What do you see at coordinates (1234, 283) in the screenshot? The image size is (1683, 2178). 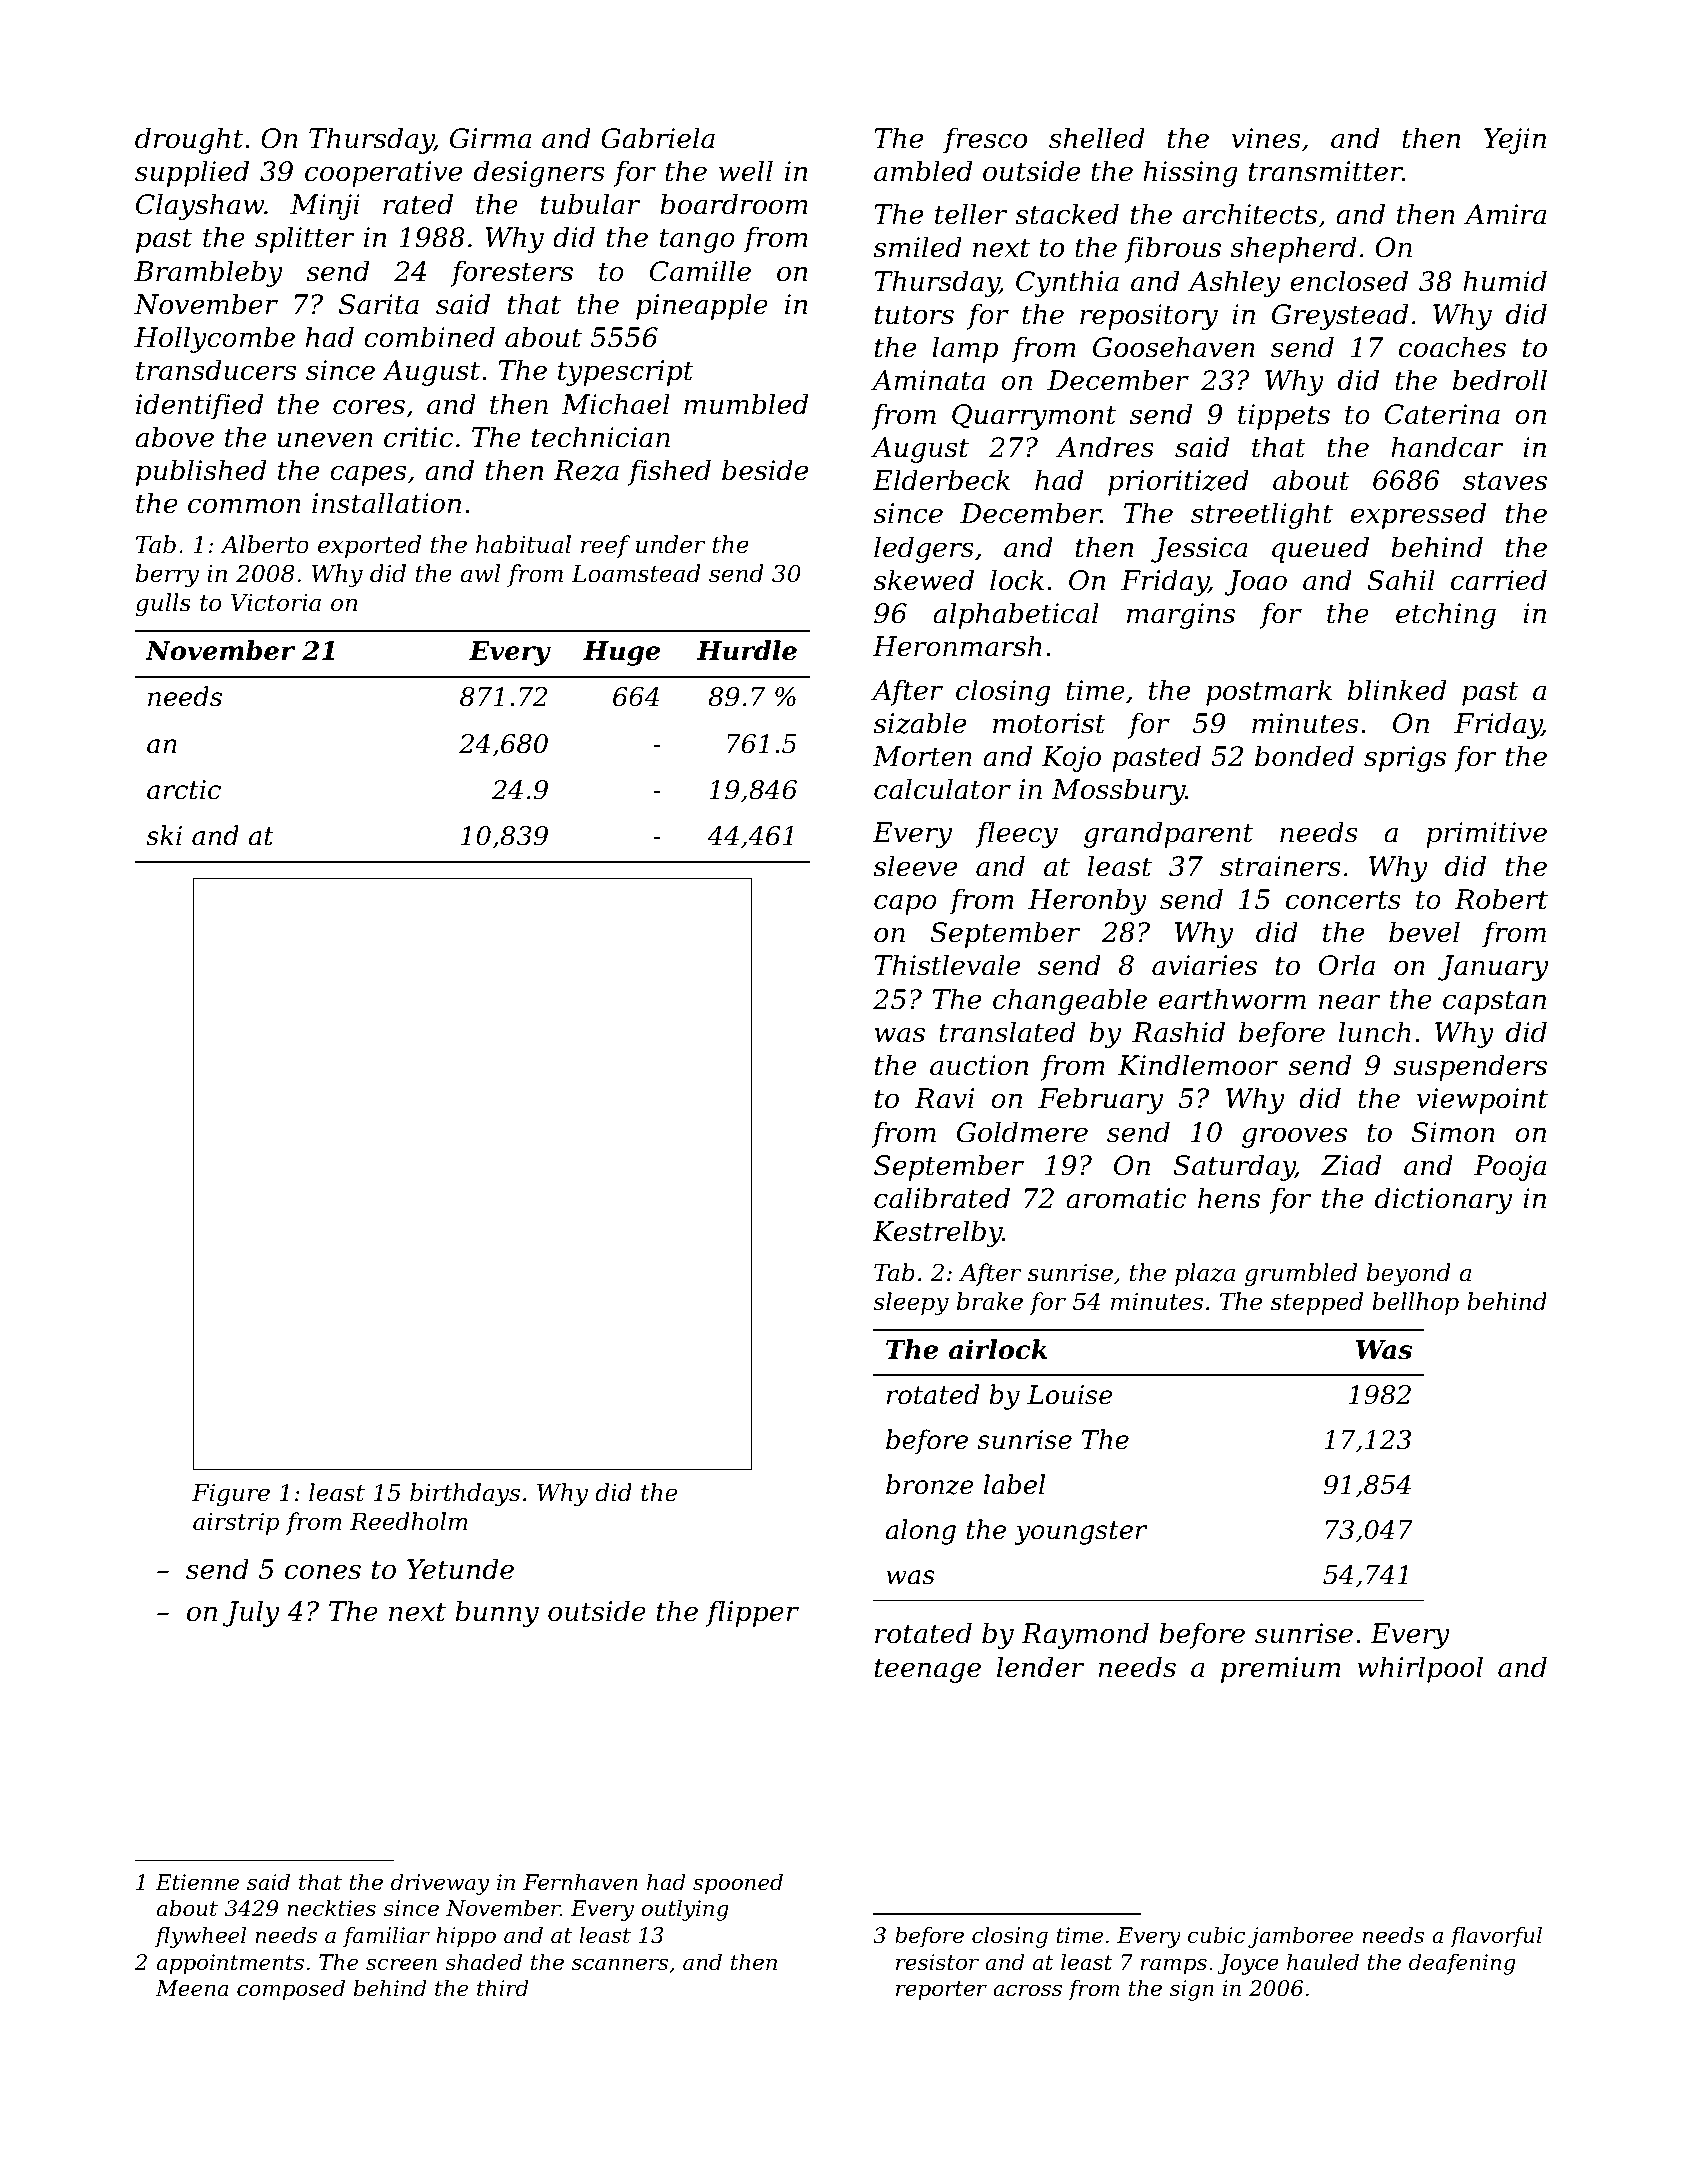 I see `Ashley` at bounding box center [1234, 283].
